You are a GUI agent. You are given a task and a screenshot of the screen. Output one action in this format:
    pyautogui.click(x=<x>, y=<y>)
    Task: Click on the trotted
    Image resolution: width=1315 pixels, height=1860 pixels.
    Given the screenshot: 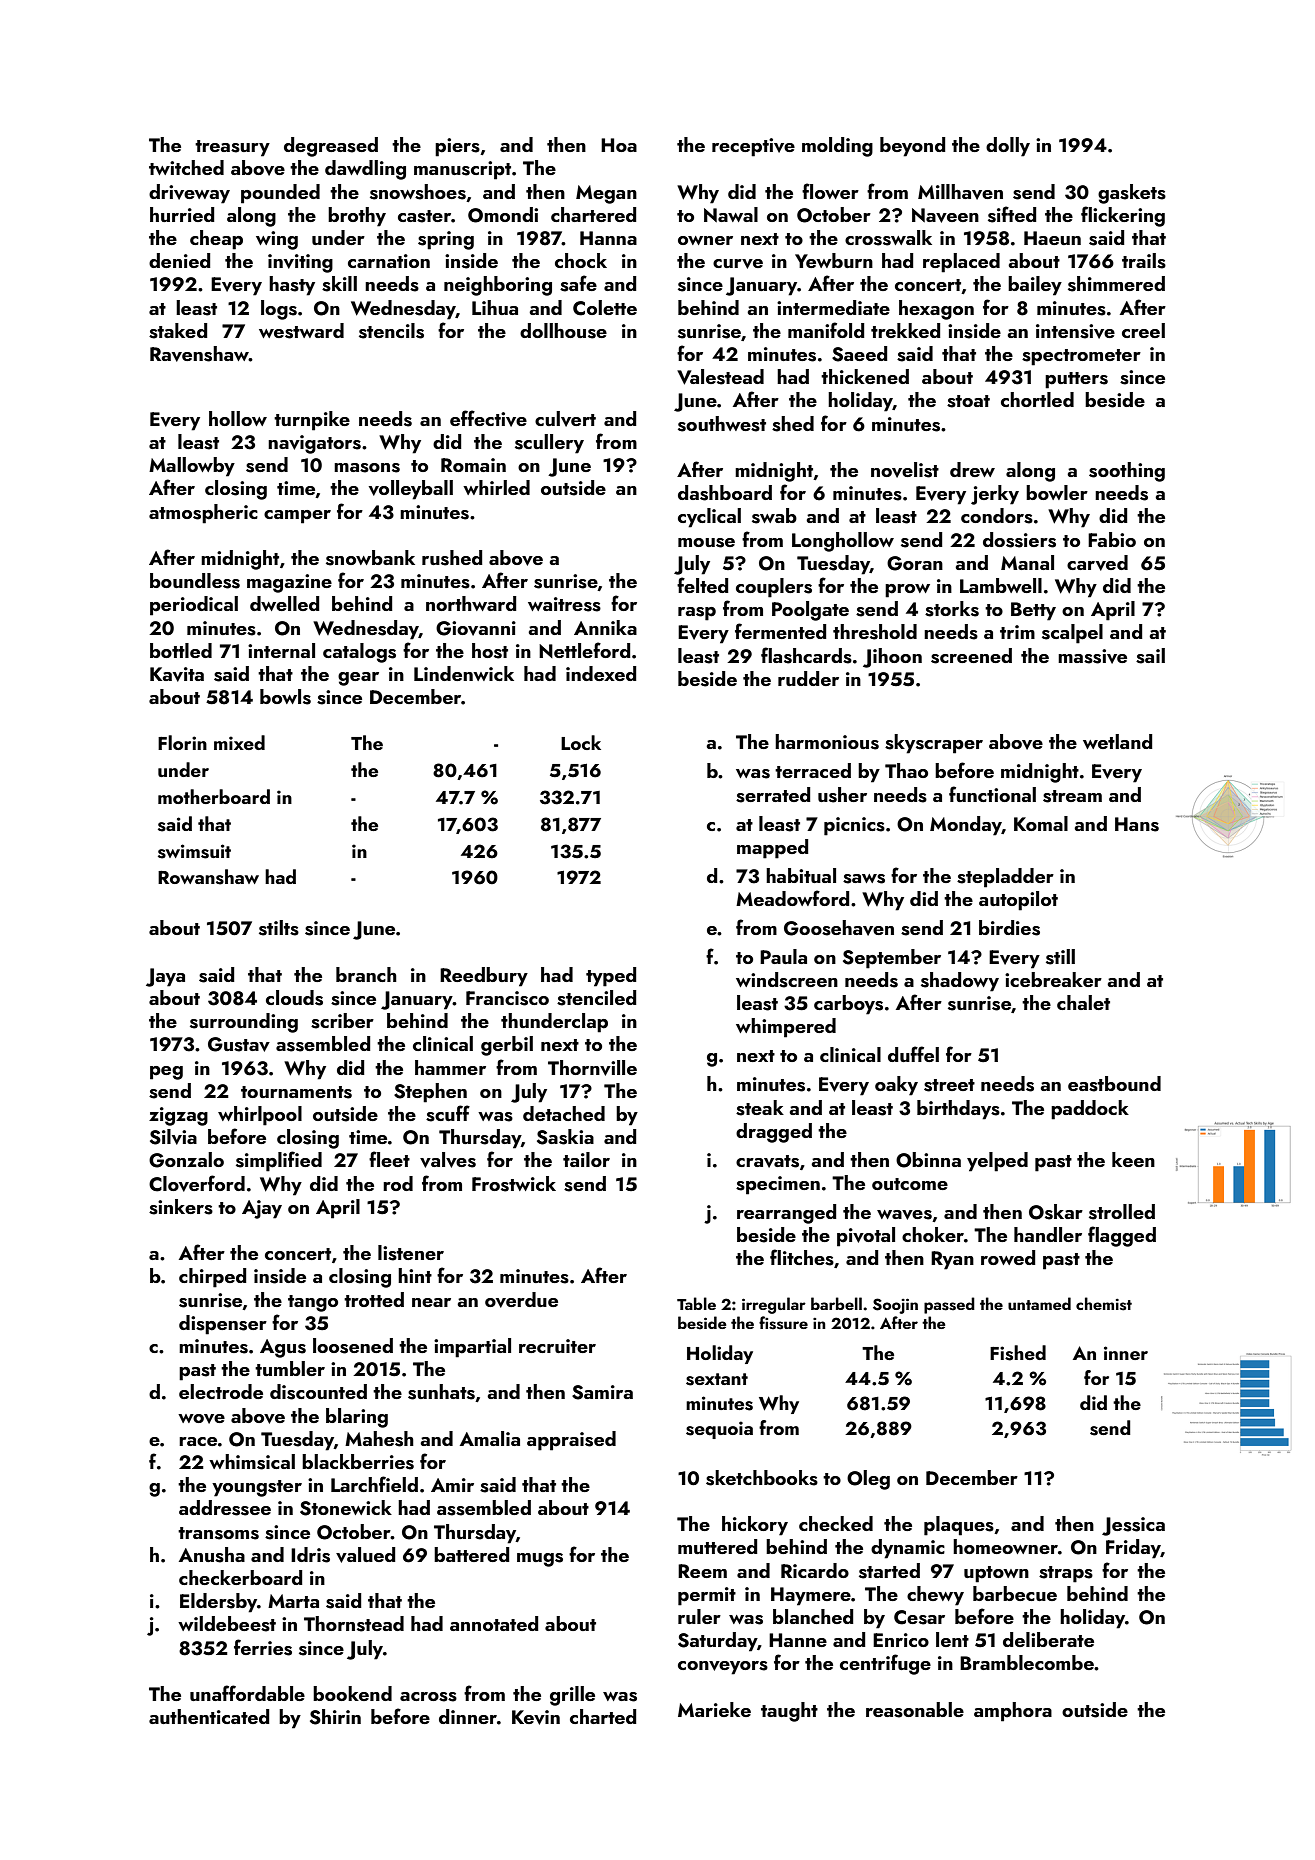 What is the action you would take?
    pyautogui.click(x=374, y=1299)
